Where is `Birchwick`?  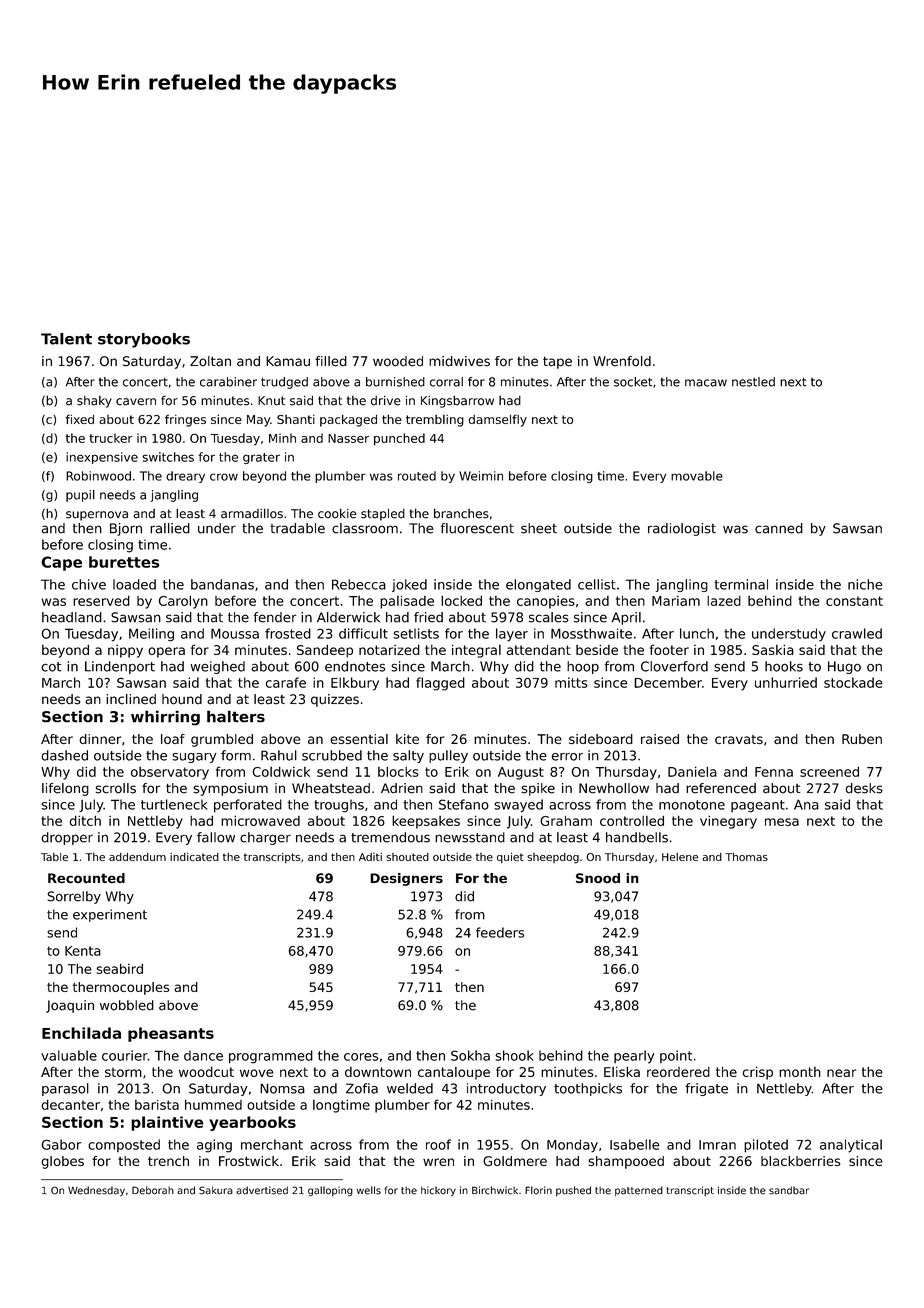 Birchwick is located at coordinates (495, 1190).
